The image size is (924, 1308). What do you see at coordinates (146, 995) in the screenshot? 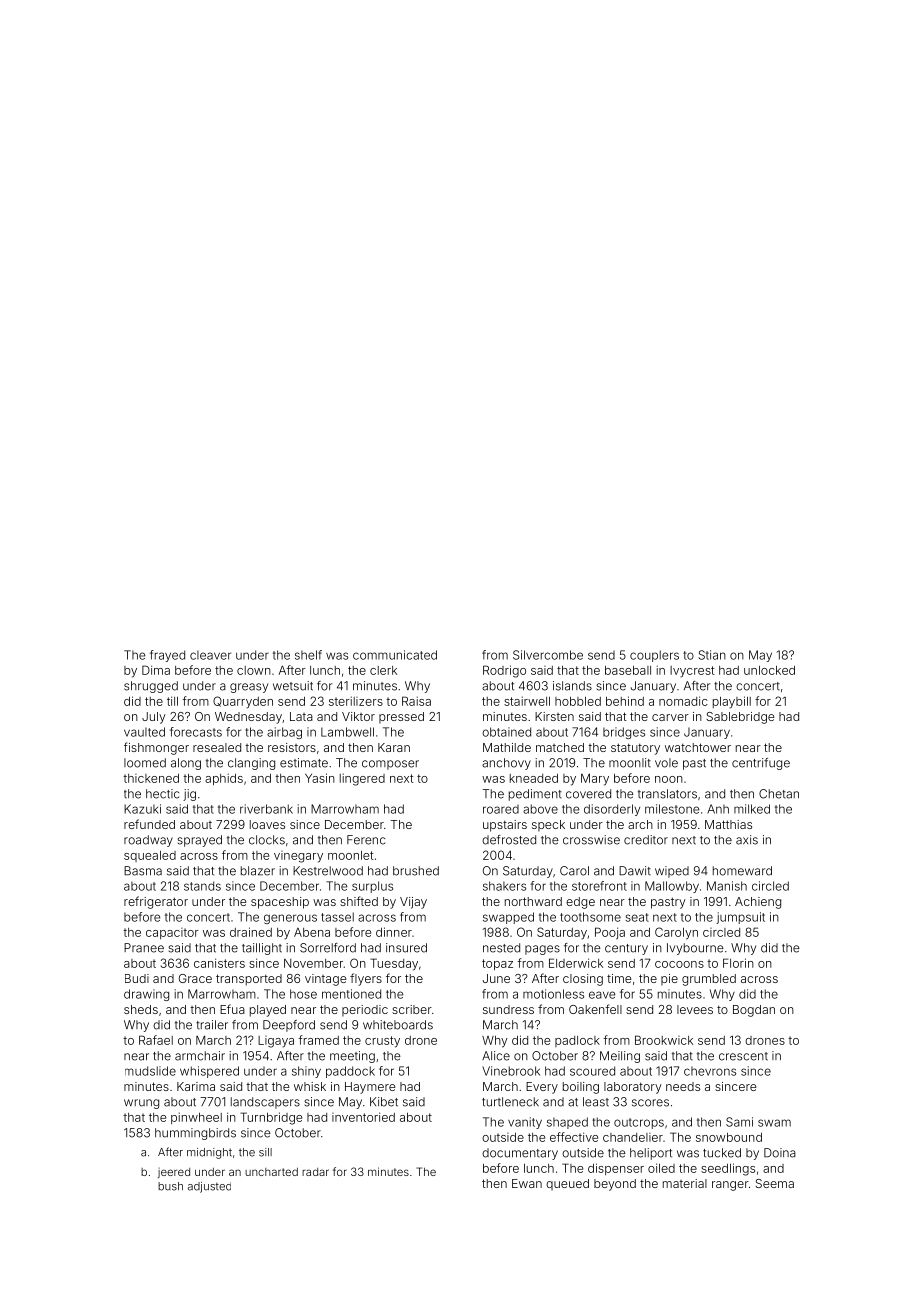
I see `drawing` at bounding box center [146, 995].
